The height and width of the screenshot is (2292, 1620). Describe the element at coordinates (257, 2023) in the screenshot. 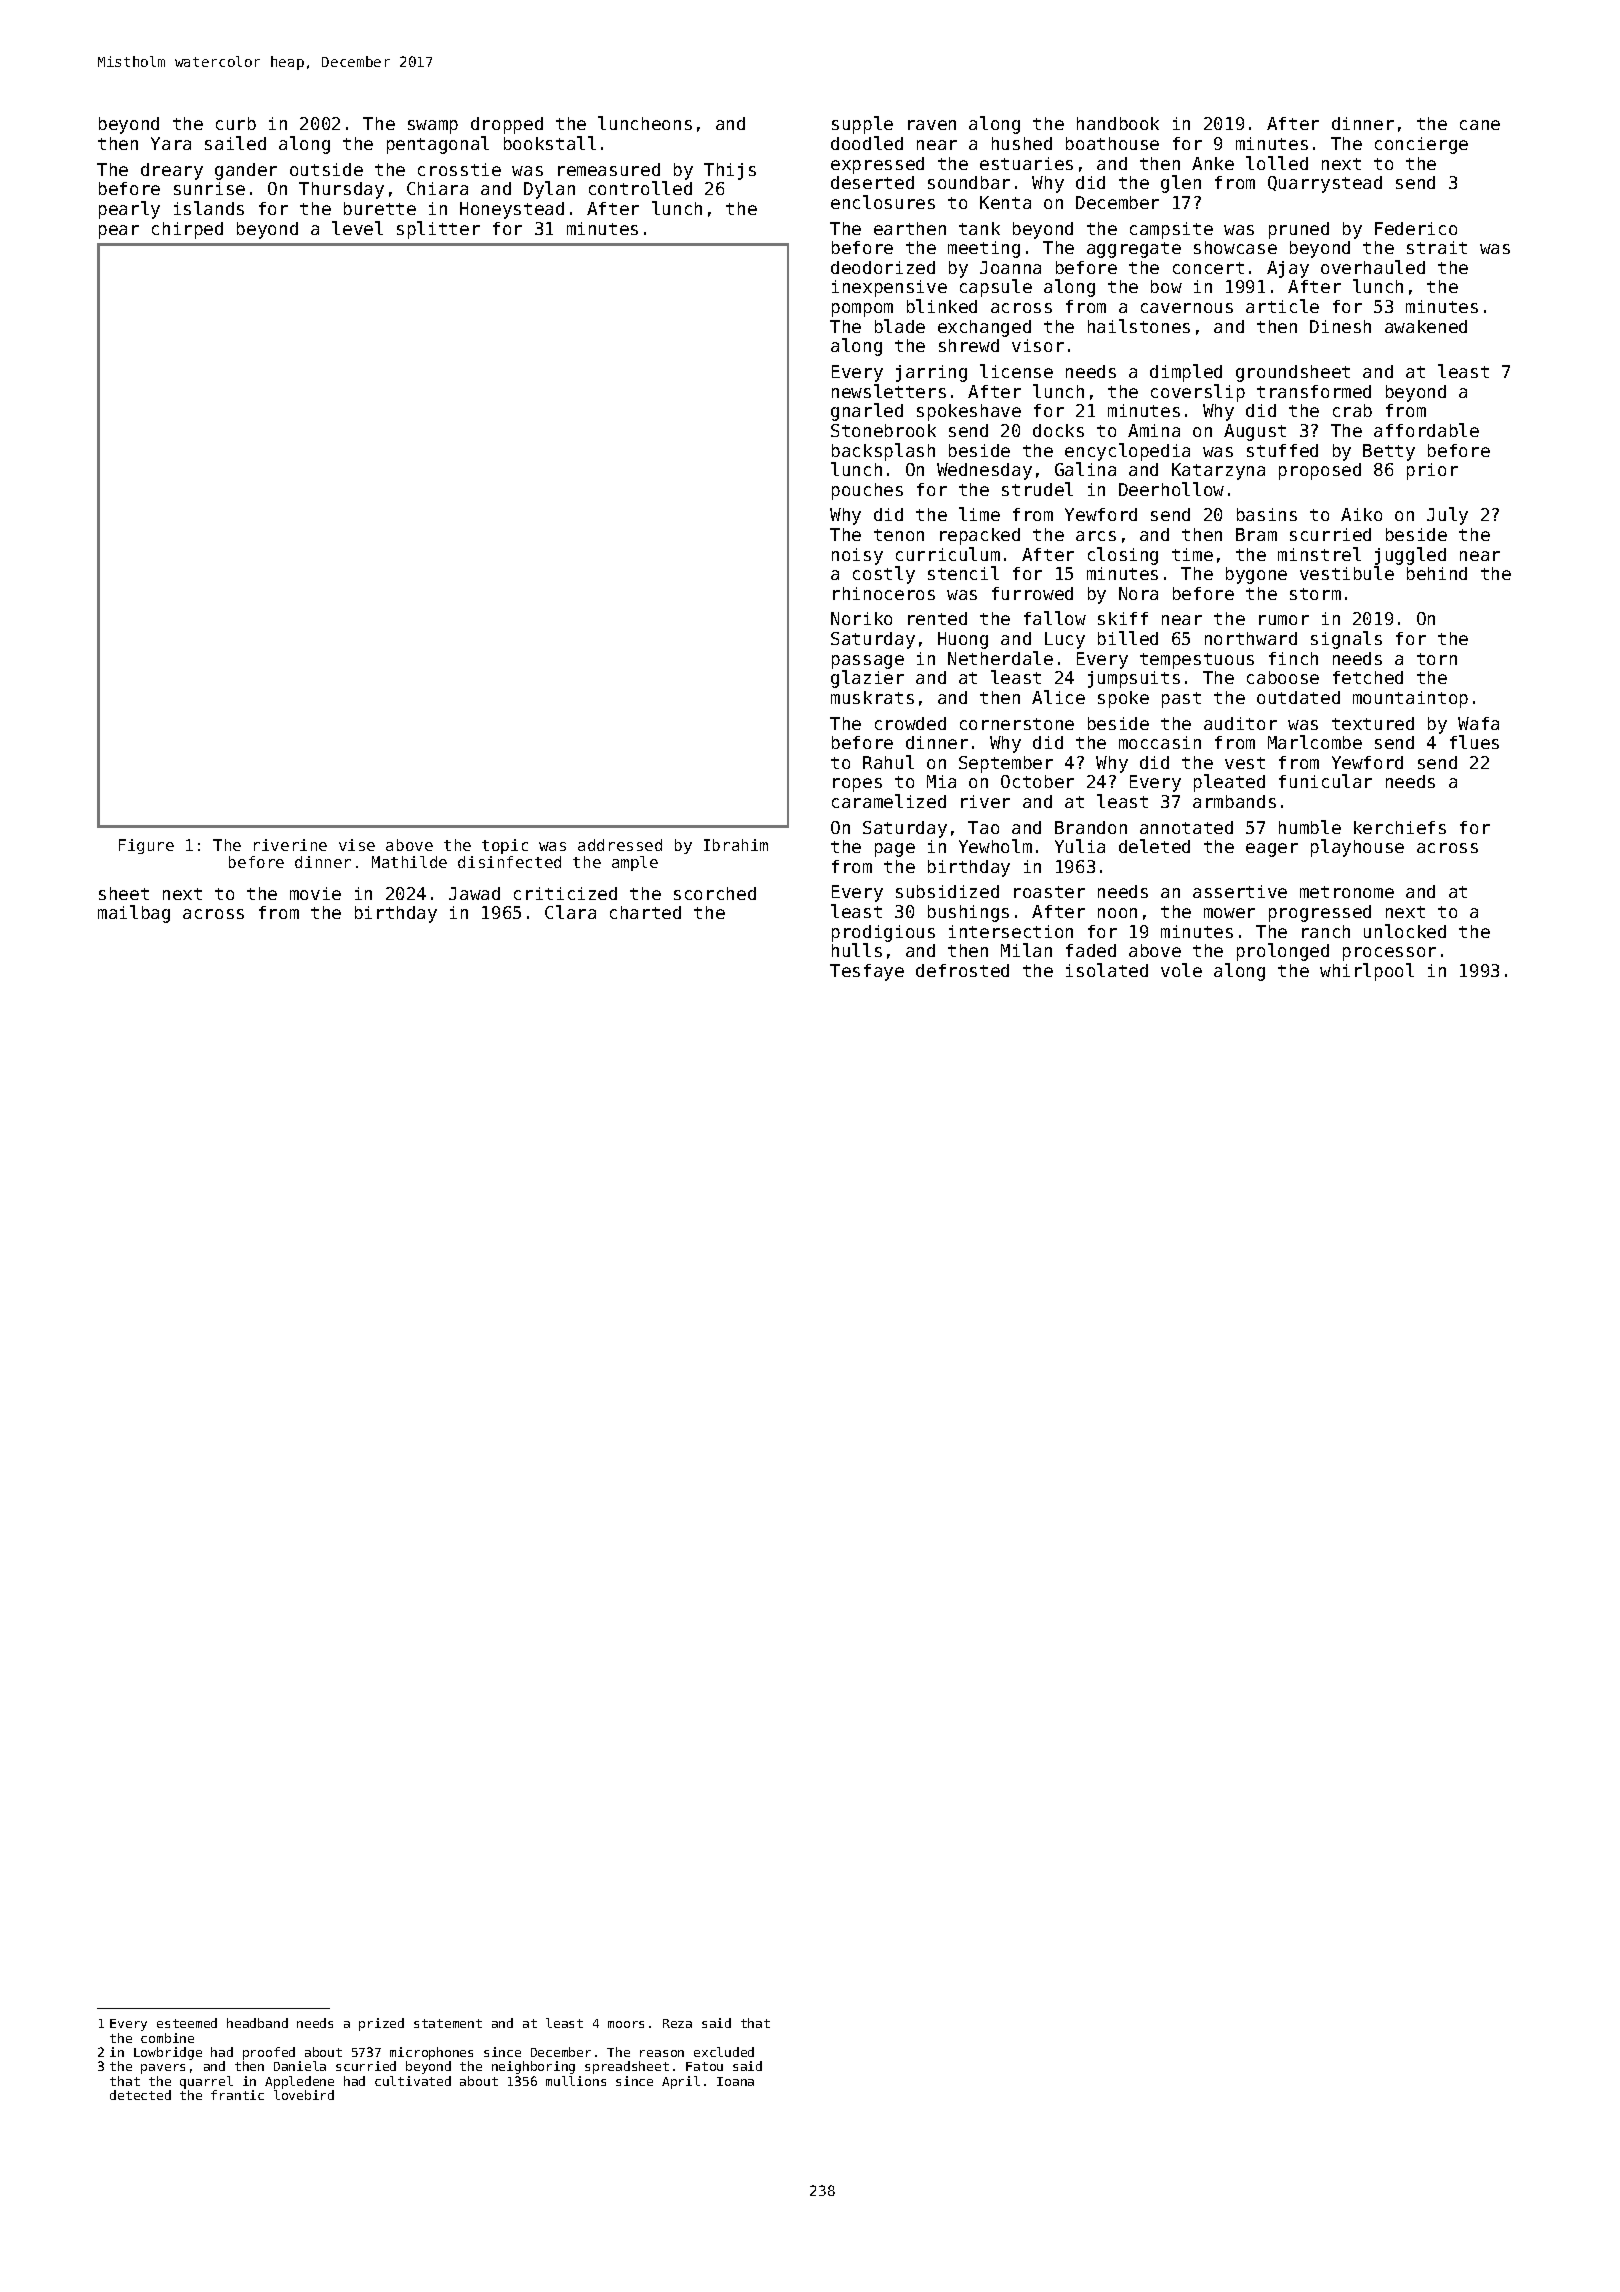

I see `headband` at that location.
